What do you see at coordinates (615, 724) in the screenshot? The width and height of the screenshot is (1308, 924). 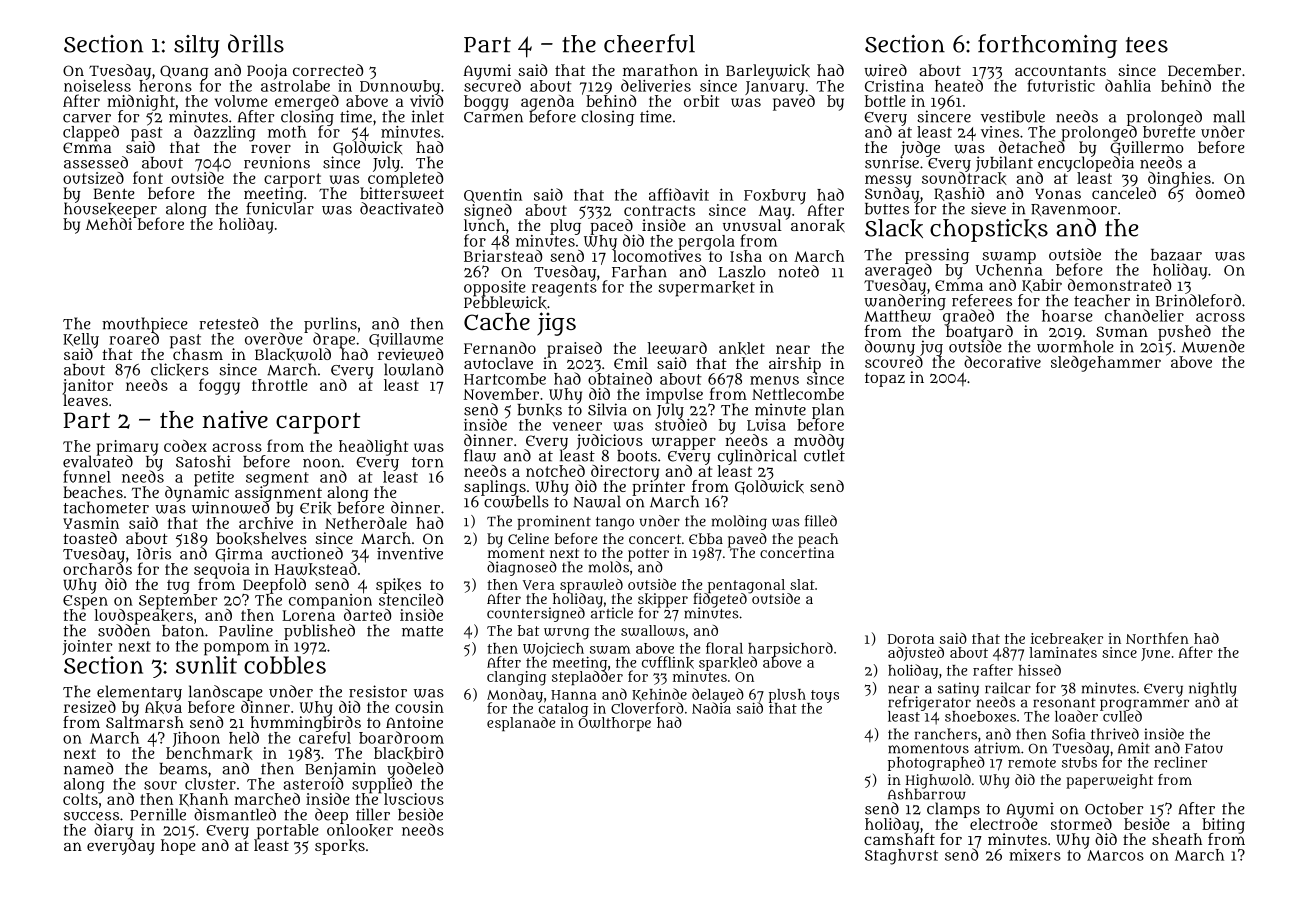 I see `Owlthorpe` at bounding box center [615, 724].
